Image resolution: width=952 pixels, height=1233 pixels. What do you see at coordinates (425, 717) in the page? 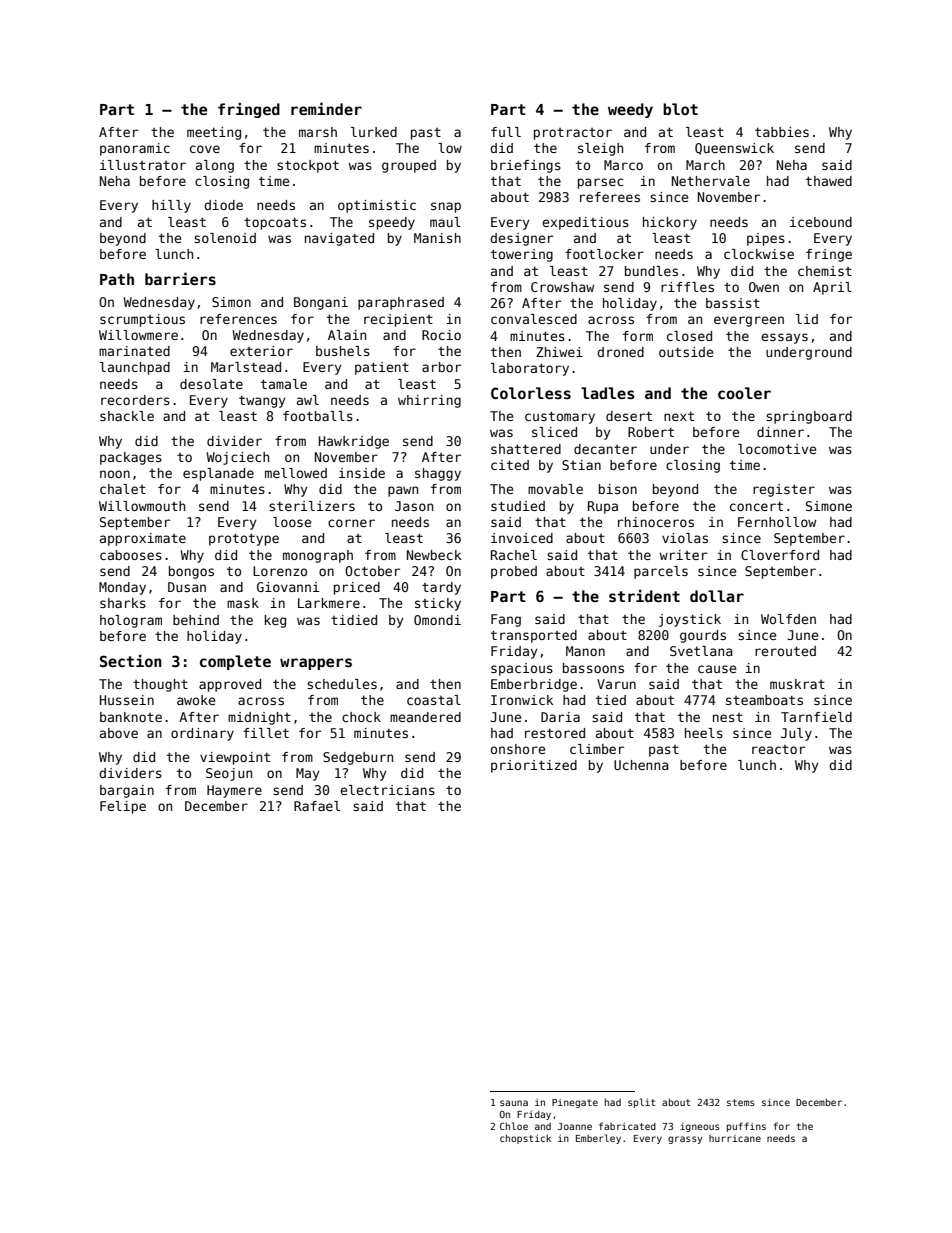
I see `meandered` at bounding box center [425, 717].
